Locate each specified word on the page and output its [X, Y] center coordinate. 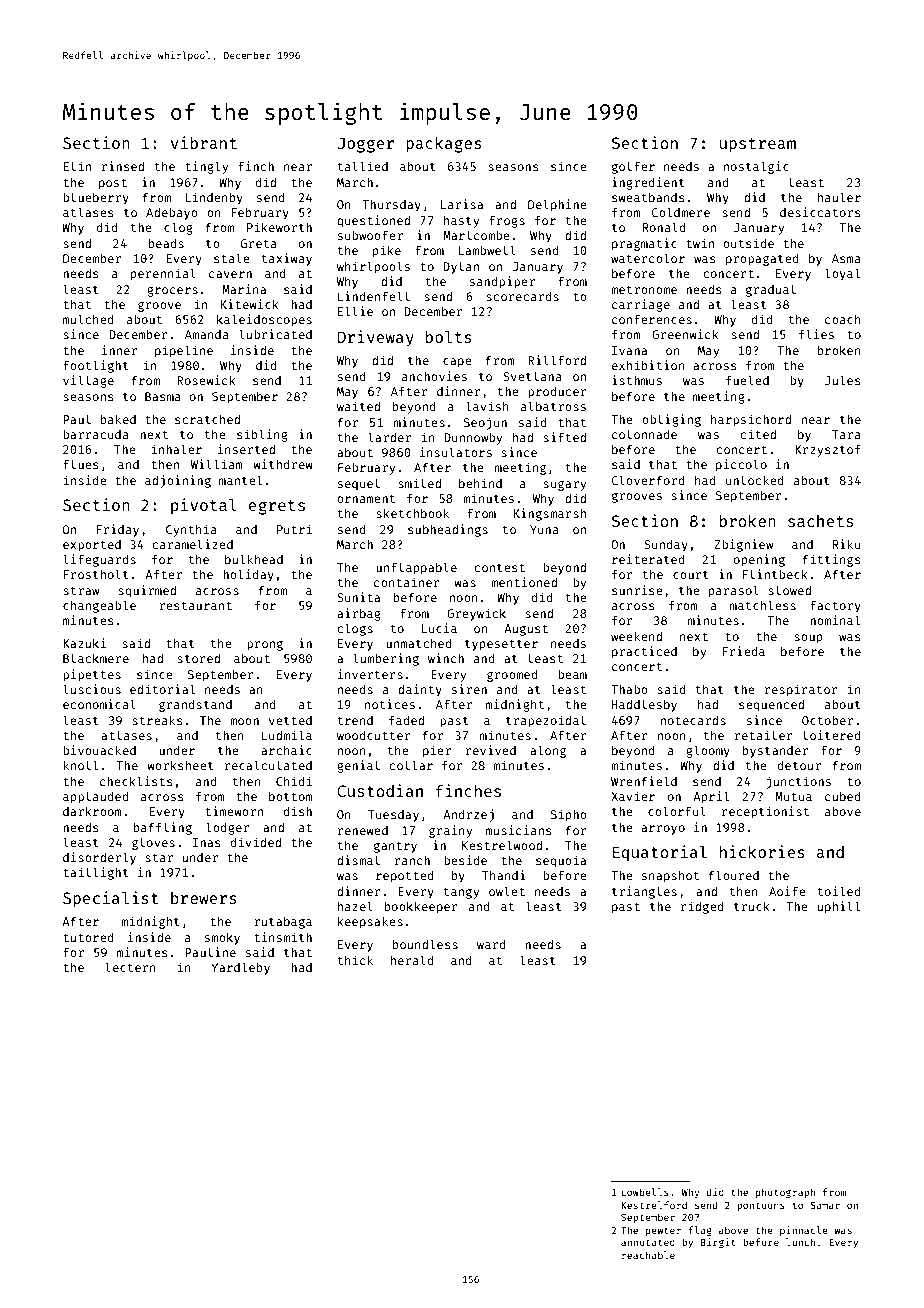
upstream [758, 145]
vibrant [204, 142]
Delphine [557, 205]
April [711, 797]
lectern [130, 967]
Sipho [569, 815]
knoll [80, 765]
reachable [648, 1255]
